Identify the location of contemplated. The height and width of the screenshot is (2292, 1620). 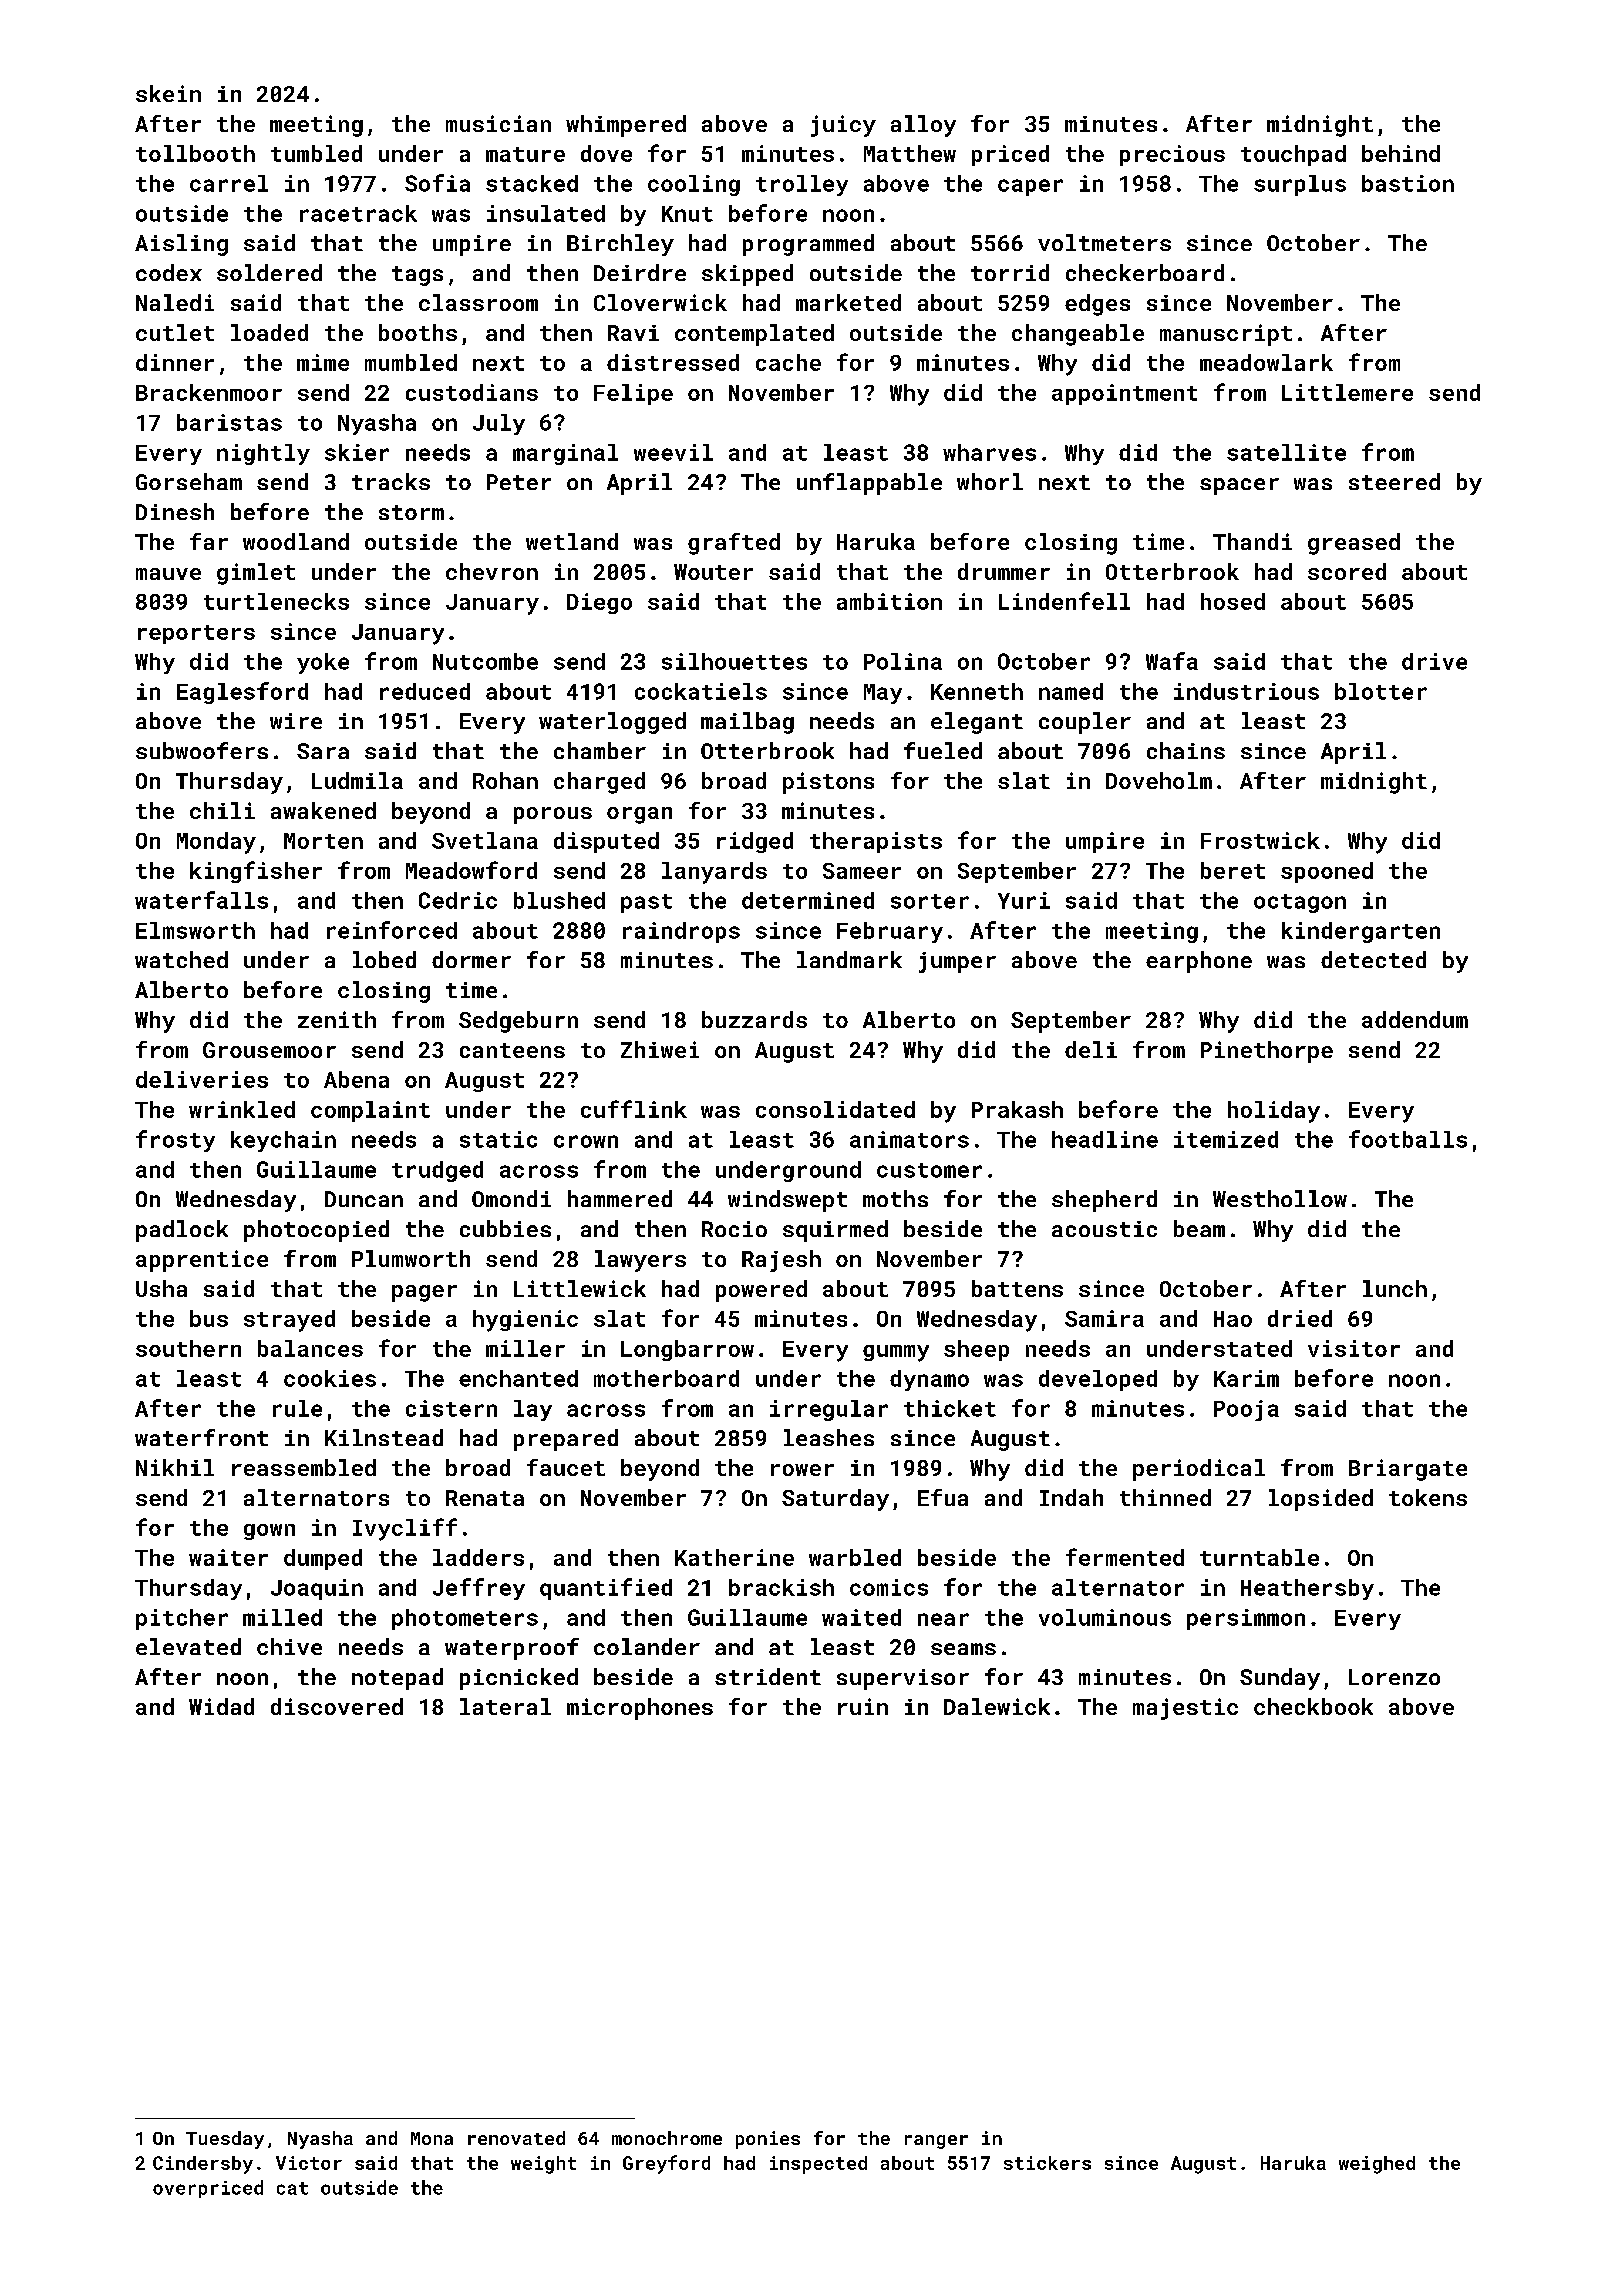
(754, 335).
